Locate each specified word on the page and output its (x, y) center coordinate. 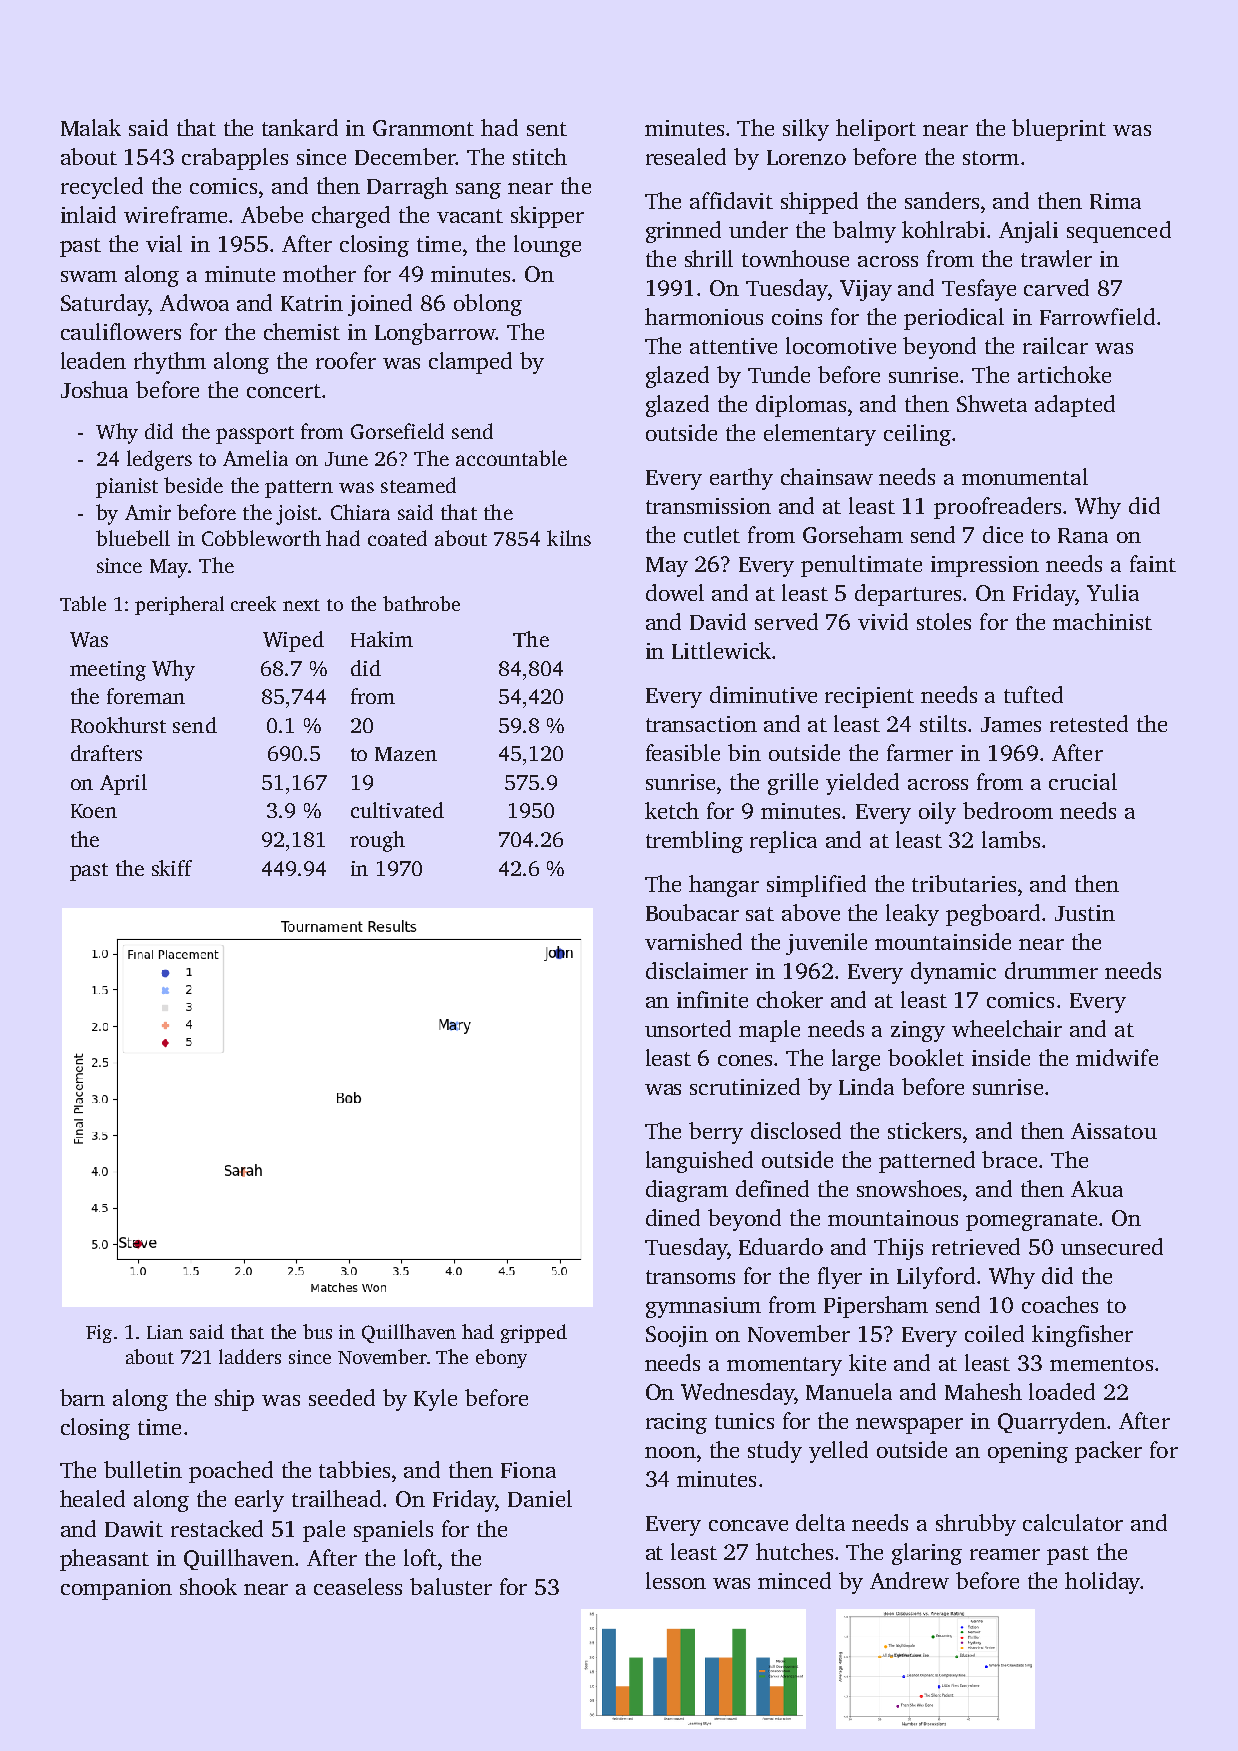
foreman (146, 696)
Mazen (406, 754)
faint (1153, 563)
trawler (1056, 258)
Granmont (423, 128)
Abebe (272, 214)
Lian (165, 1332)
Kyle (435, 1400)
